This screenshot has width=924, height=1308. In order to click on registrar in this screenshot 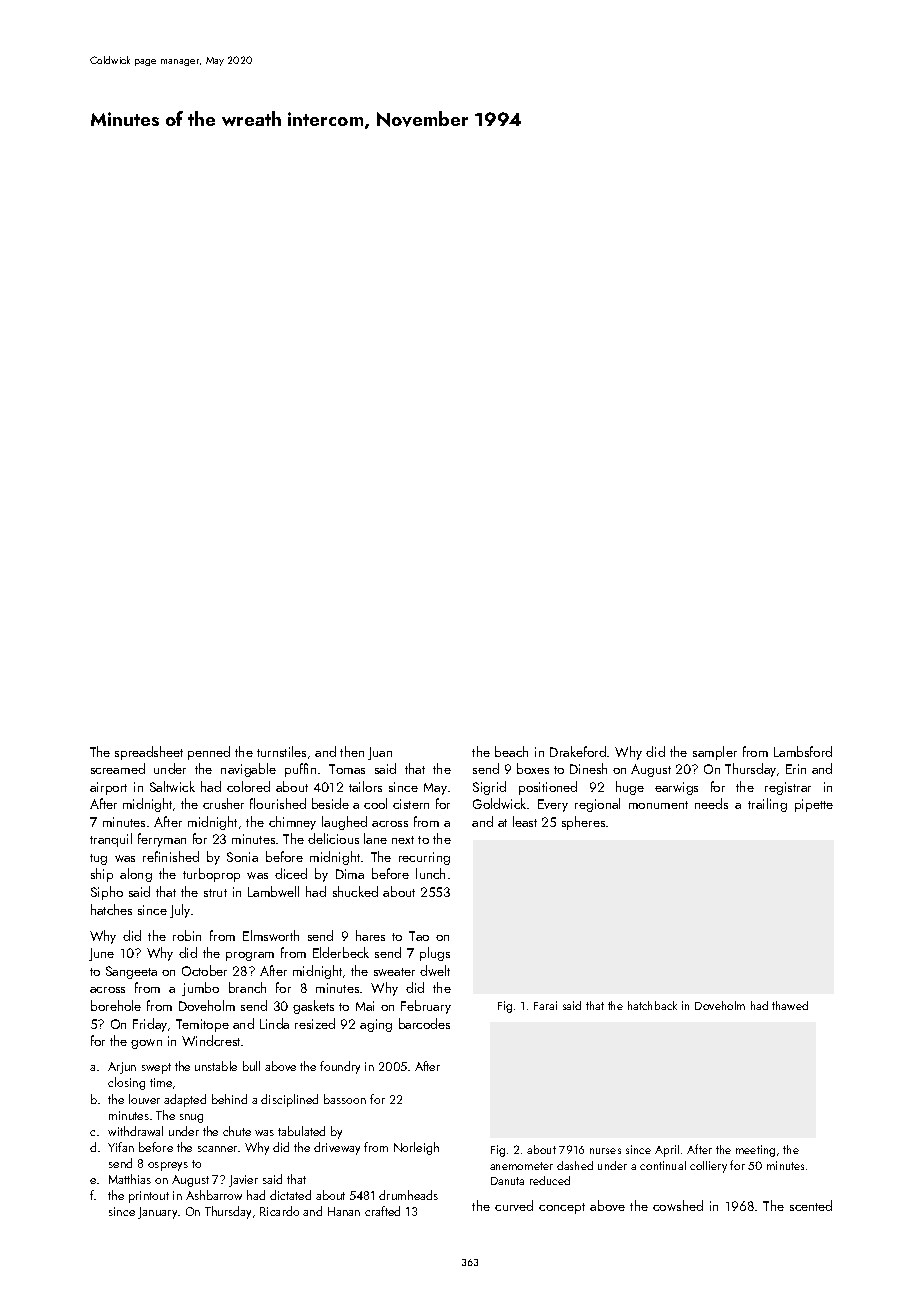, I will do `click(788, 788)`.
